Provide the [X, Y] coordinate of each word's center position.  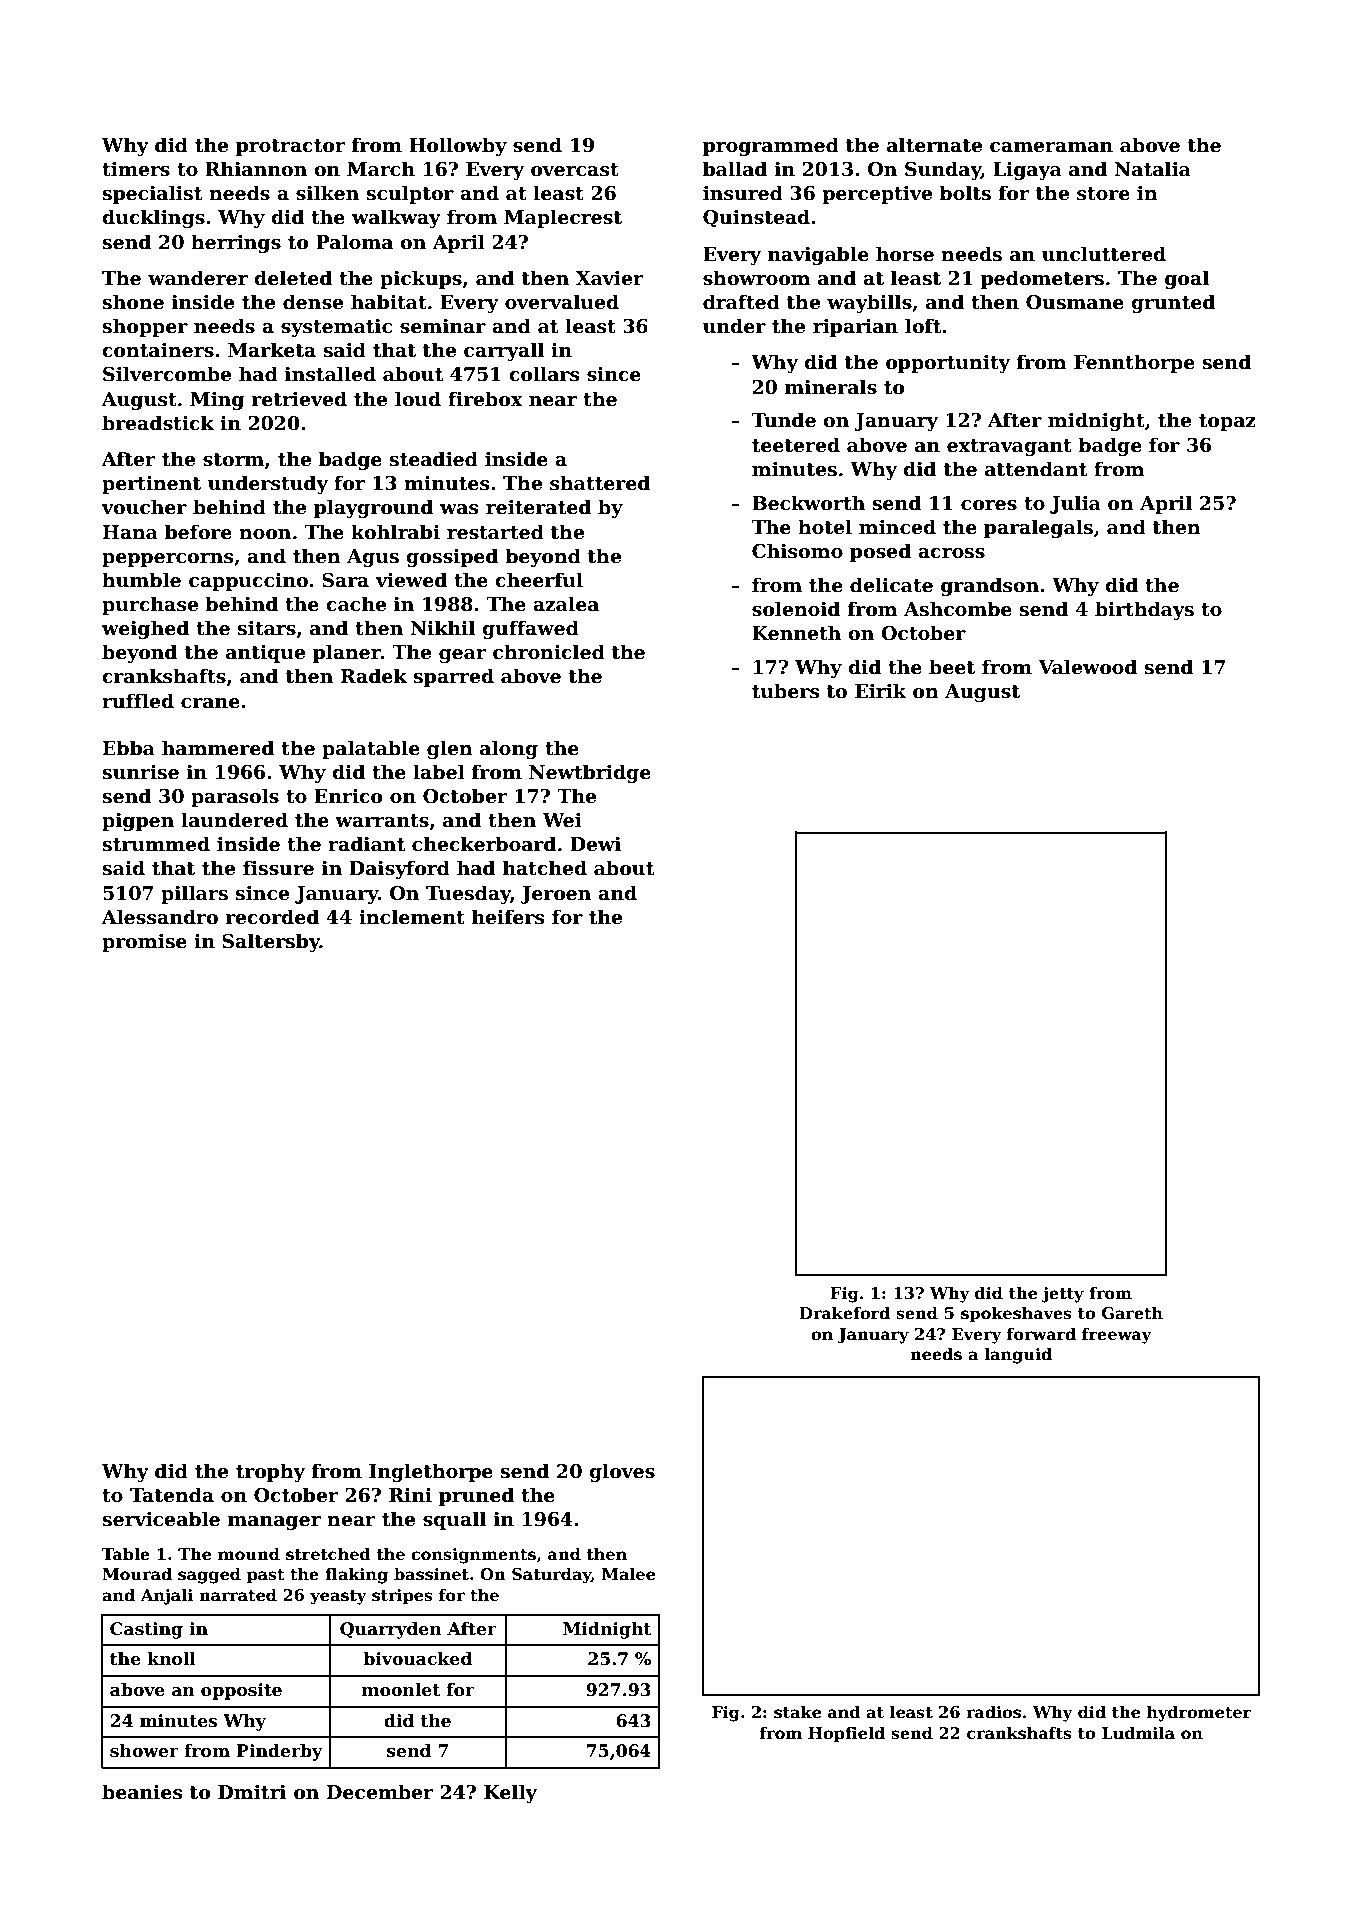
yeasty [338, 1597]
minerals [831, 387]
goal [1187, 279]
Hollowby [458, 146]
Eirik [880, 690]
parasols [235, 797]
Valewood [1087, 667]
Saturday [551, 1575]
